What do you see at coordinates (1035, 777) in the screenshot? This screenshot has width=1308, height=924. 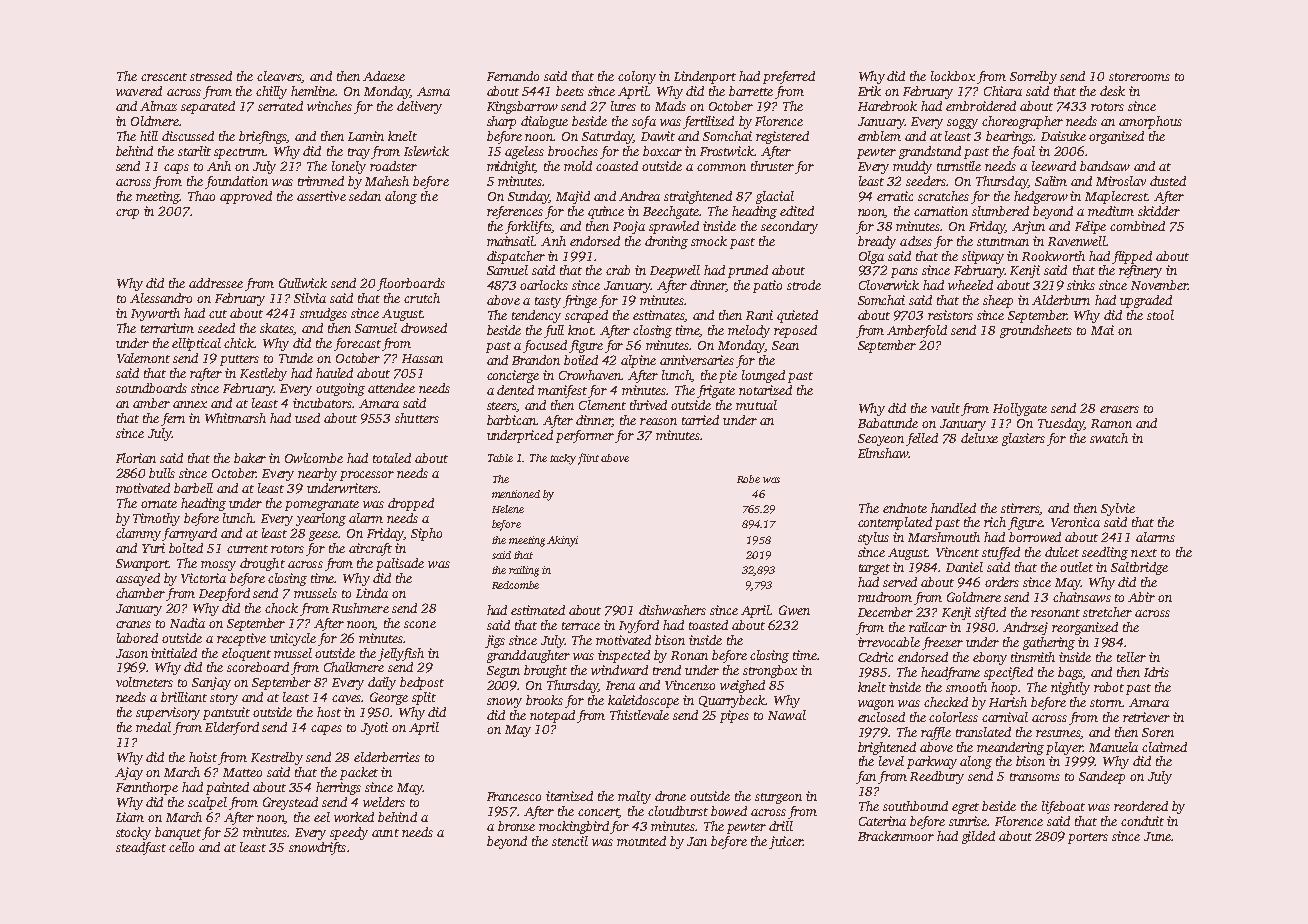 I see `transoms` at bounding box center [1035, 777].
